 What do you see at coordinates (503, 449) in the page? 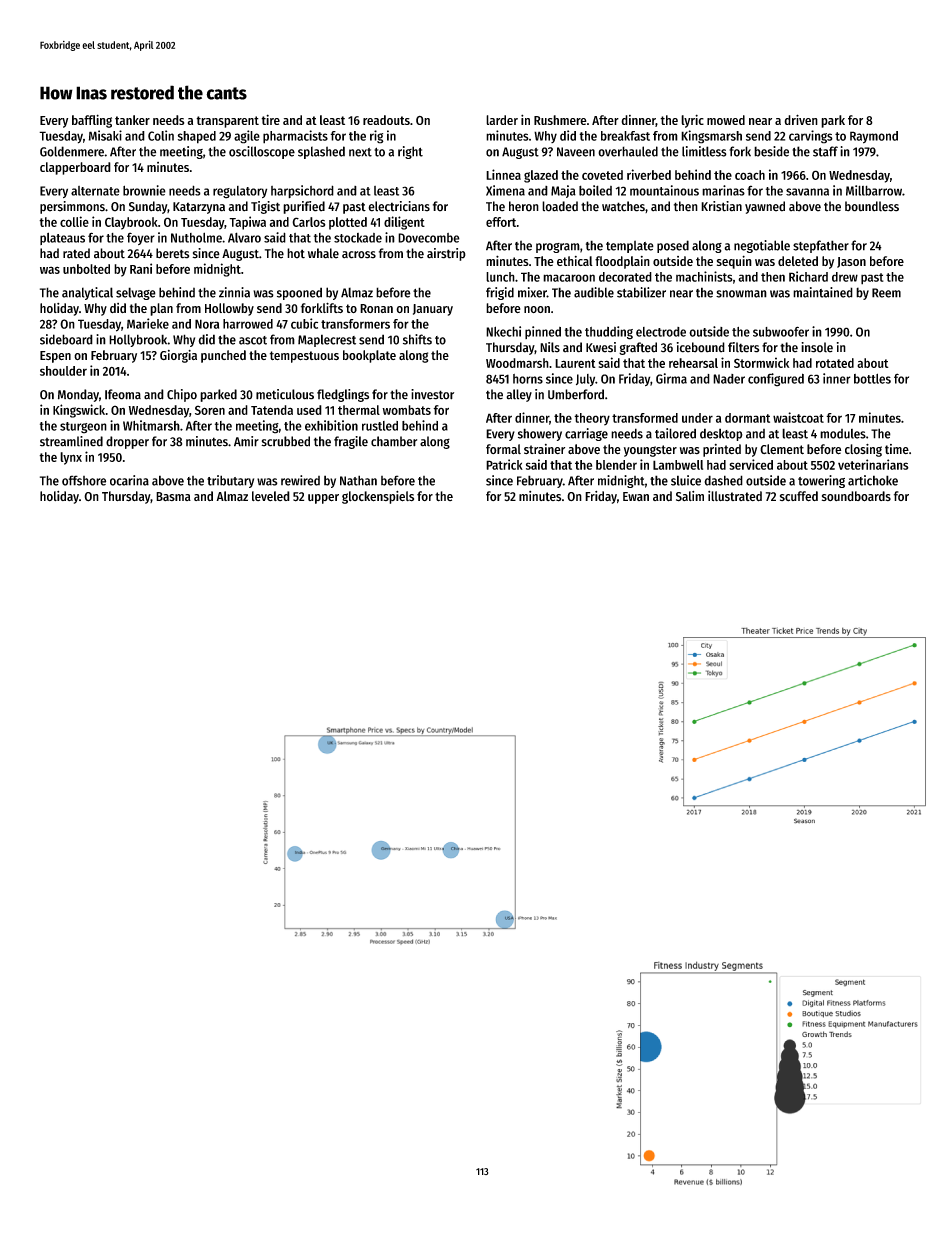
I see `formal` at bounding box center [503, 449].
